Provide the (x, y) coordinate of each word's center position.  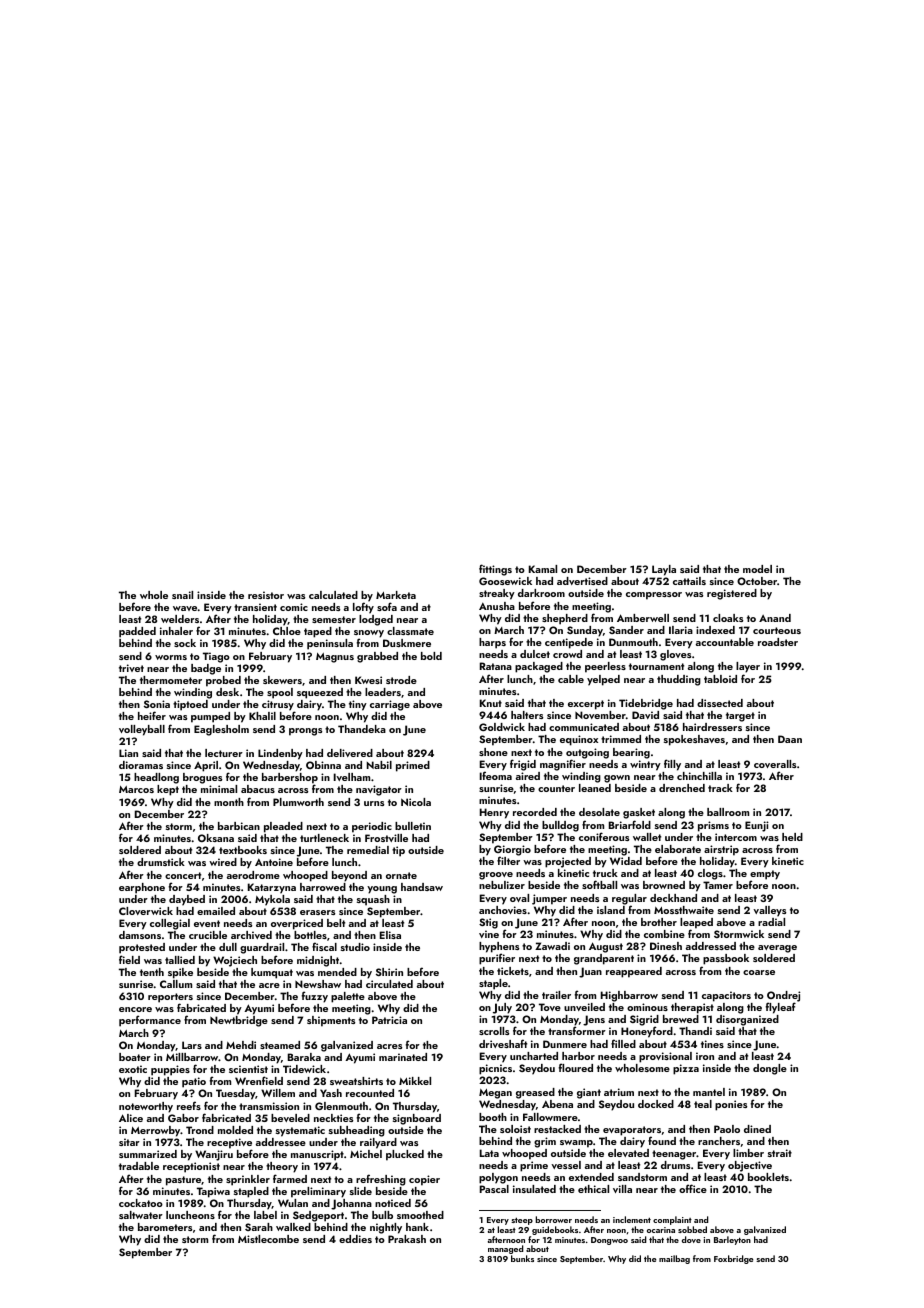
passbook (726, 959)
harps (492, 643)
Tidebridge (646, 704)
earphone (142, 888)
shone (493, 752)
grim (545, 1142)
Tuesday (235, 1094)
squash (373, 900)
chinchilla (699, 776)
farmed (290, 1178)
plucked (405, 1155)
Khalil (262, 716)
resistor (266, 595)
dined (757, 1129)
